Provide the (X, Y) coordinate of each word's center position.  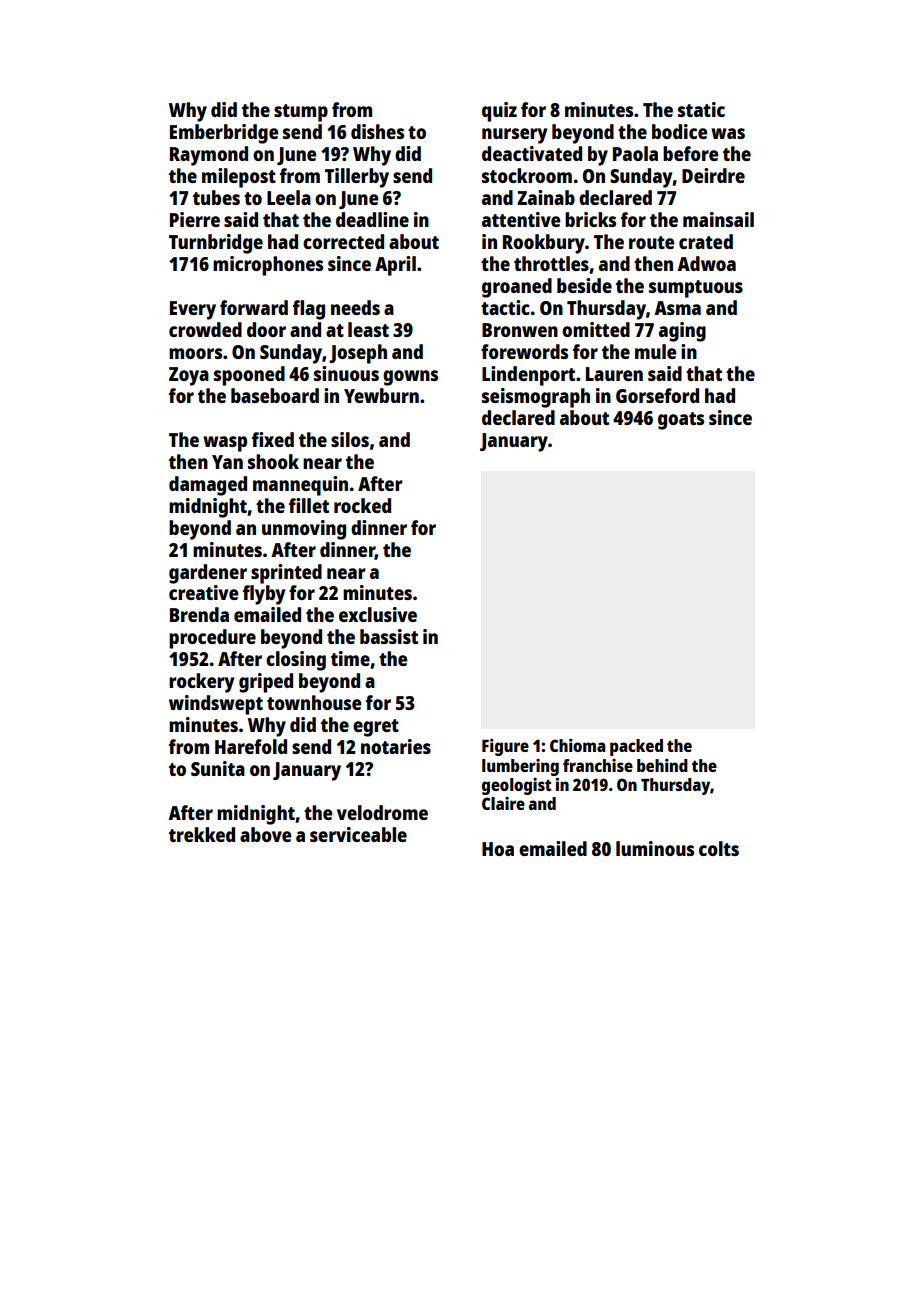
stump (301, 113)
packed (636, 747)
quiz (499, 112)
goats (681, 421)
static (701, 109)
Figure (505, 747)
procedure (212, 639)
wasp (225, 444)
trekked (202, 834)
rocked (362, 505)
